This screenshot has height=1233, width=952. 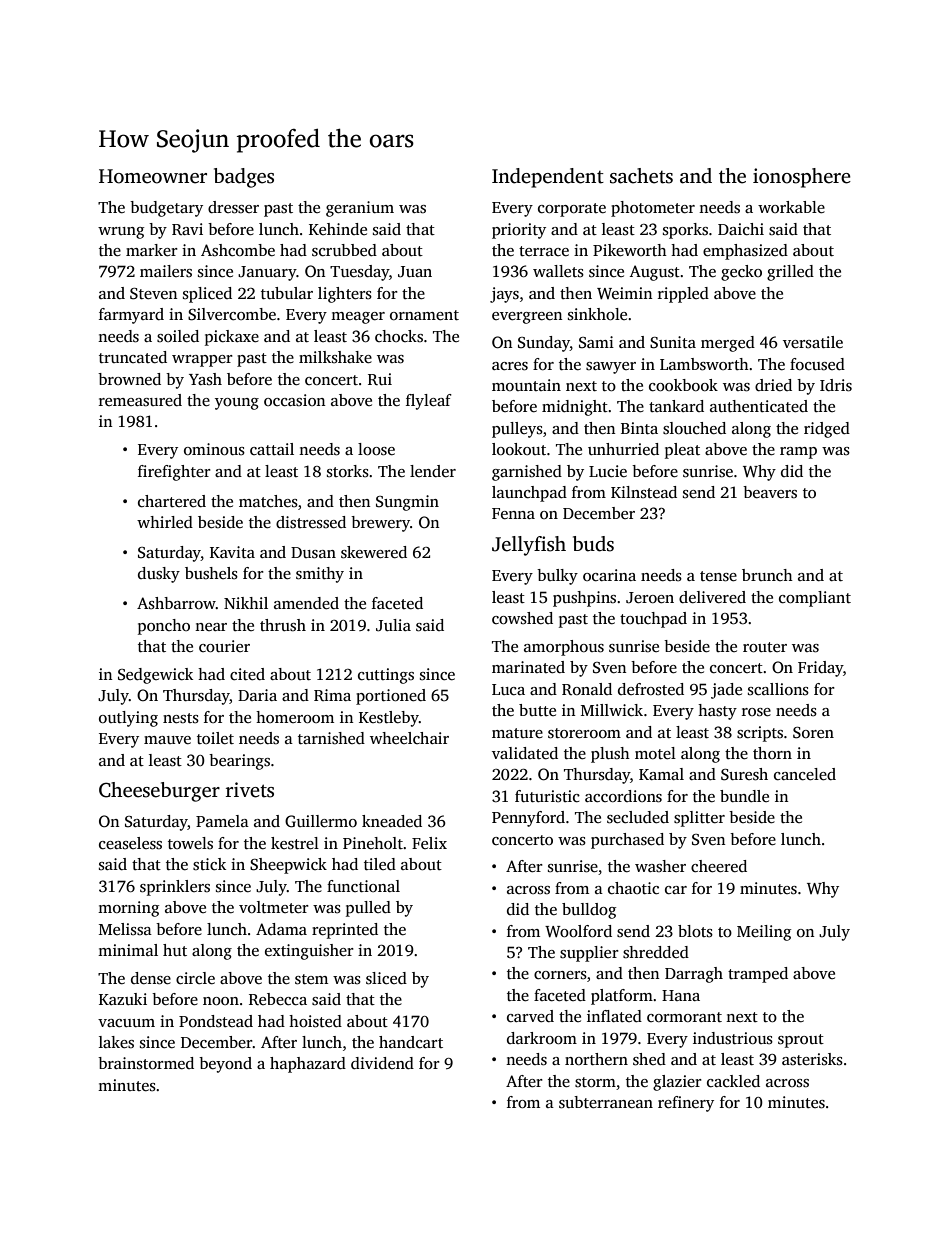 What do you see at coordinates (415, 272) in the screenshot?
I see `Juan` at bounding box center [415, 272].
